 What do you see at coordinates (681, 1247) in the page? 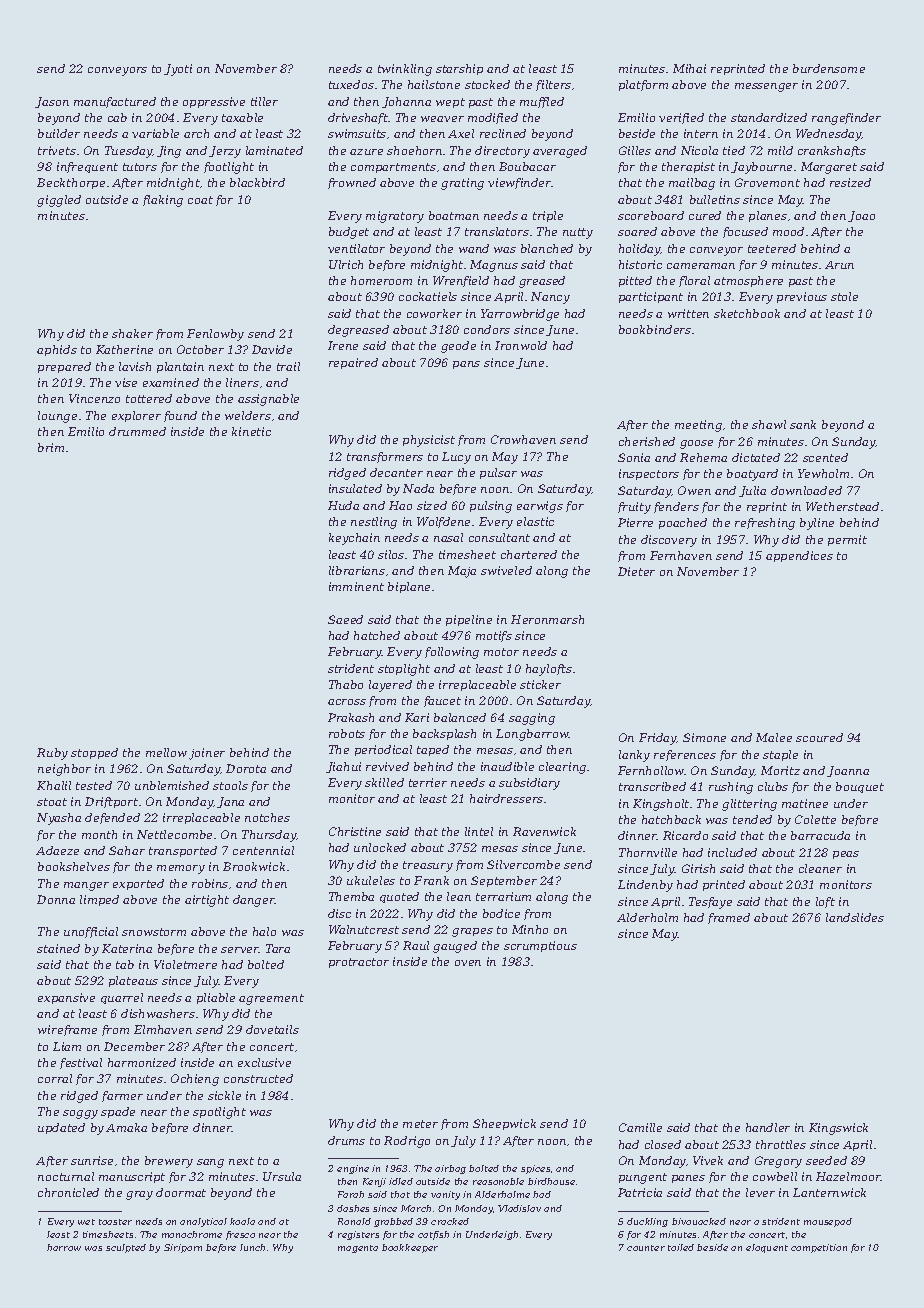
I see `toiled` at bounding box center [681, 1247].
